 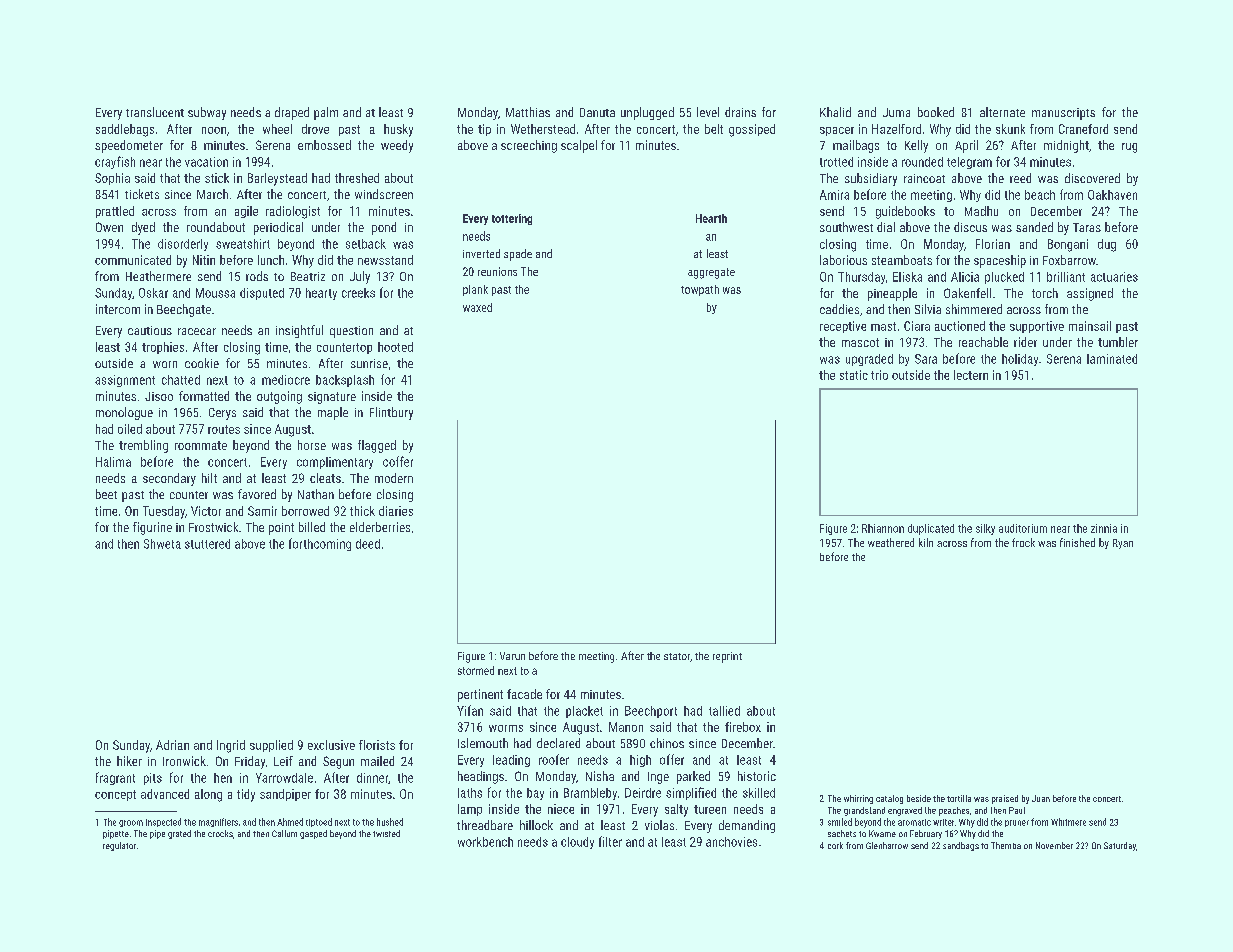 What do you see at coordinates (528, 112) in the image?
I see `Matthias` at bounding box center [528, 112].
